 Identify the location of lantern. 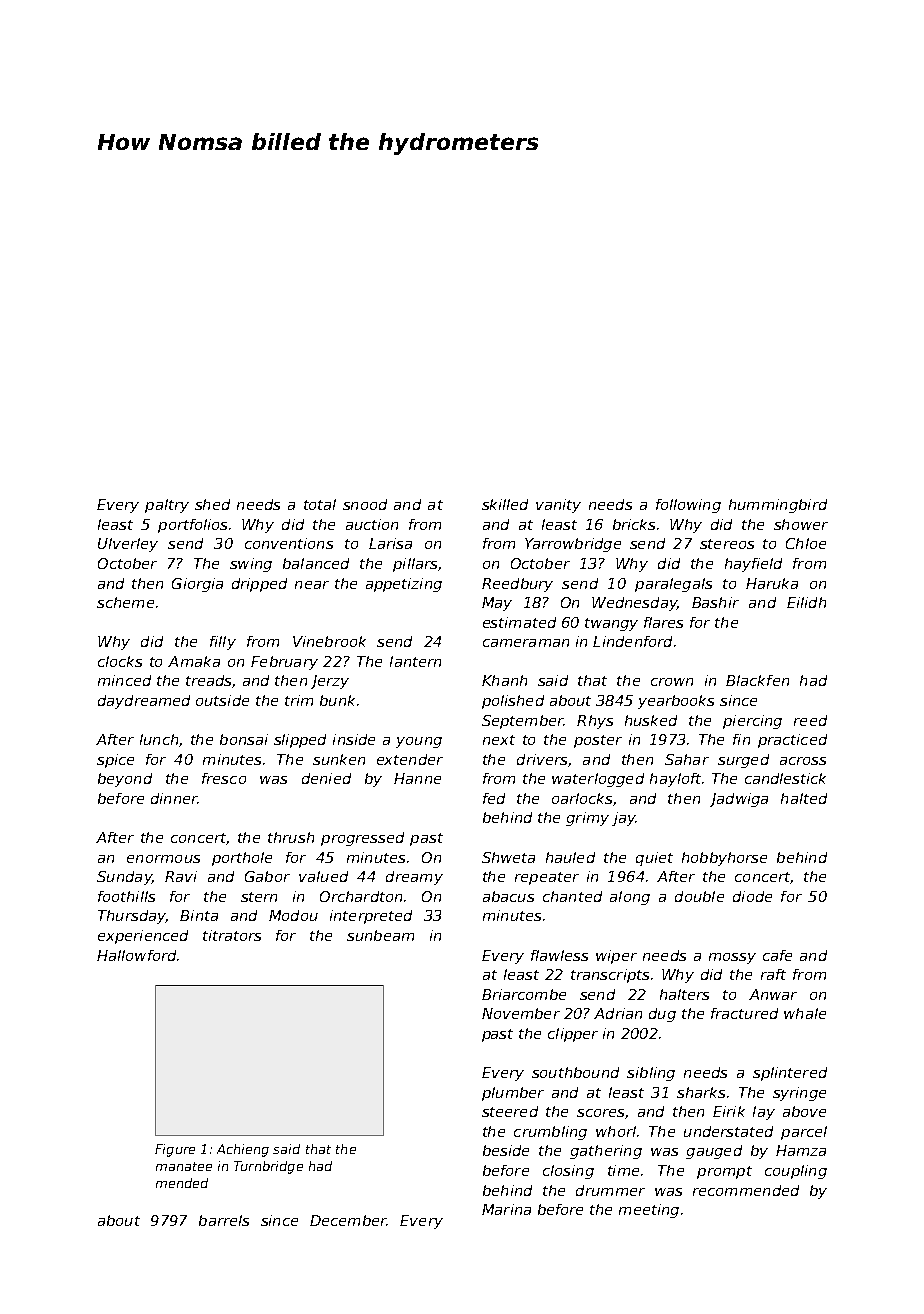
(415, 661).
